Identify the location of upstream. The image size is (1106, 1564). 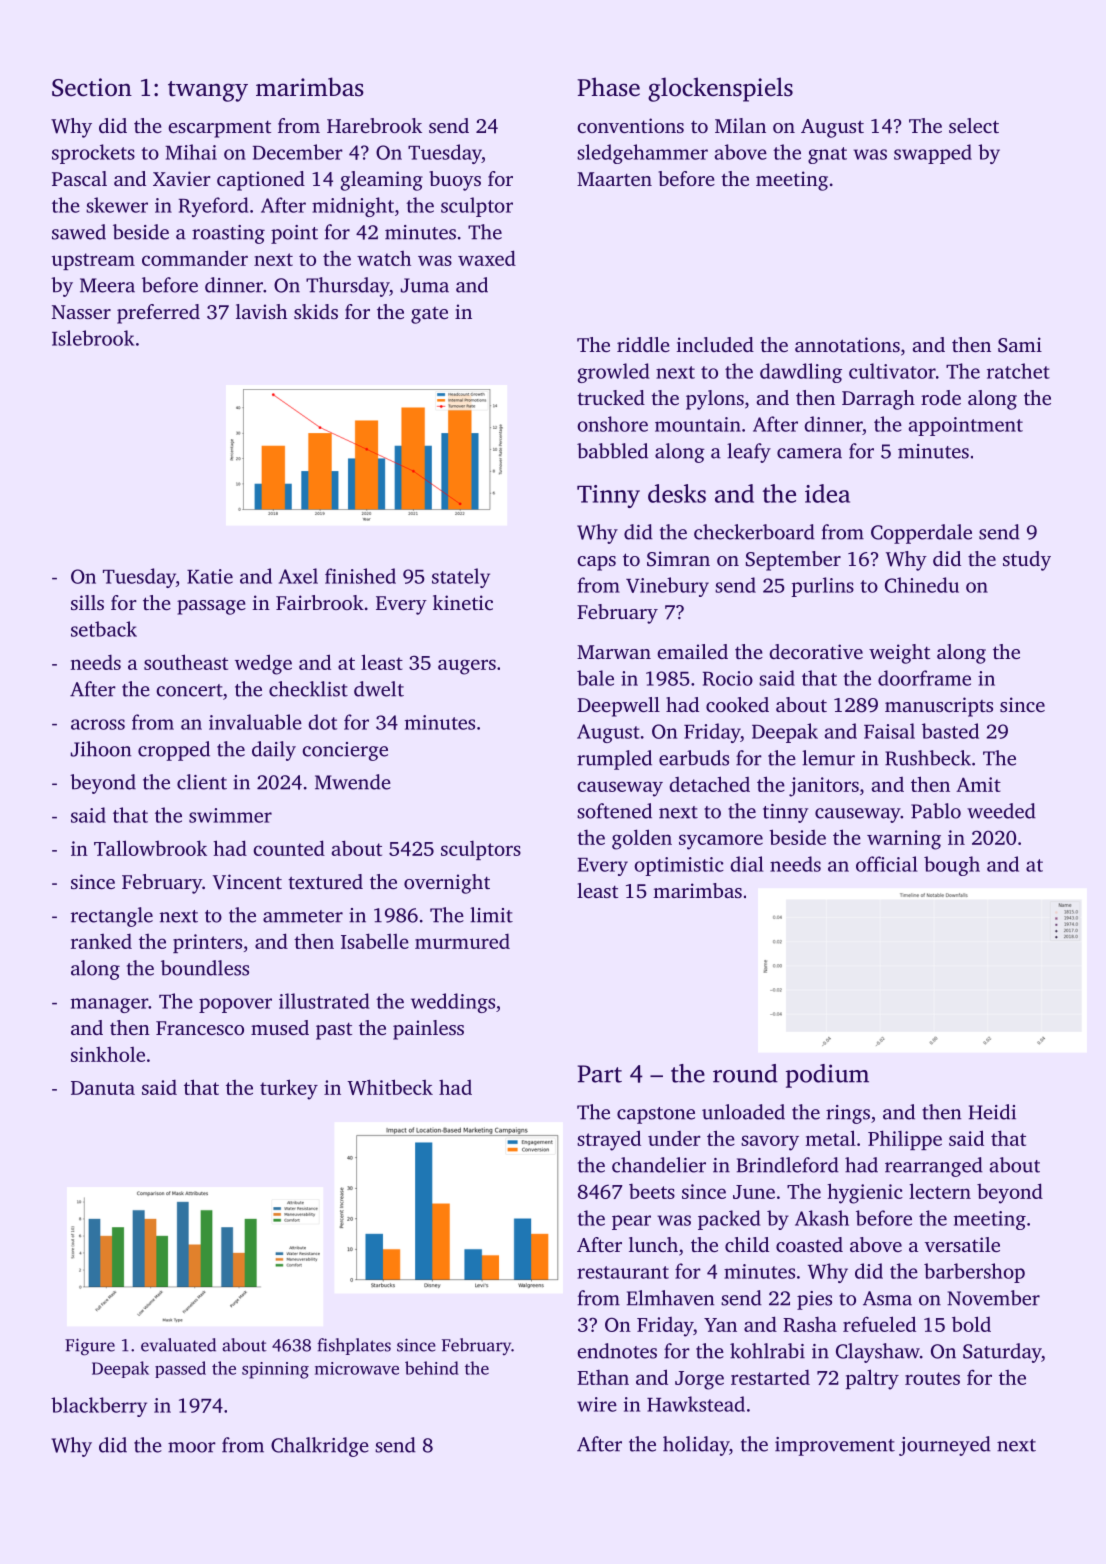
(93, 261).
